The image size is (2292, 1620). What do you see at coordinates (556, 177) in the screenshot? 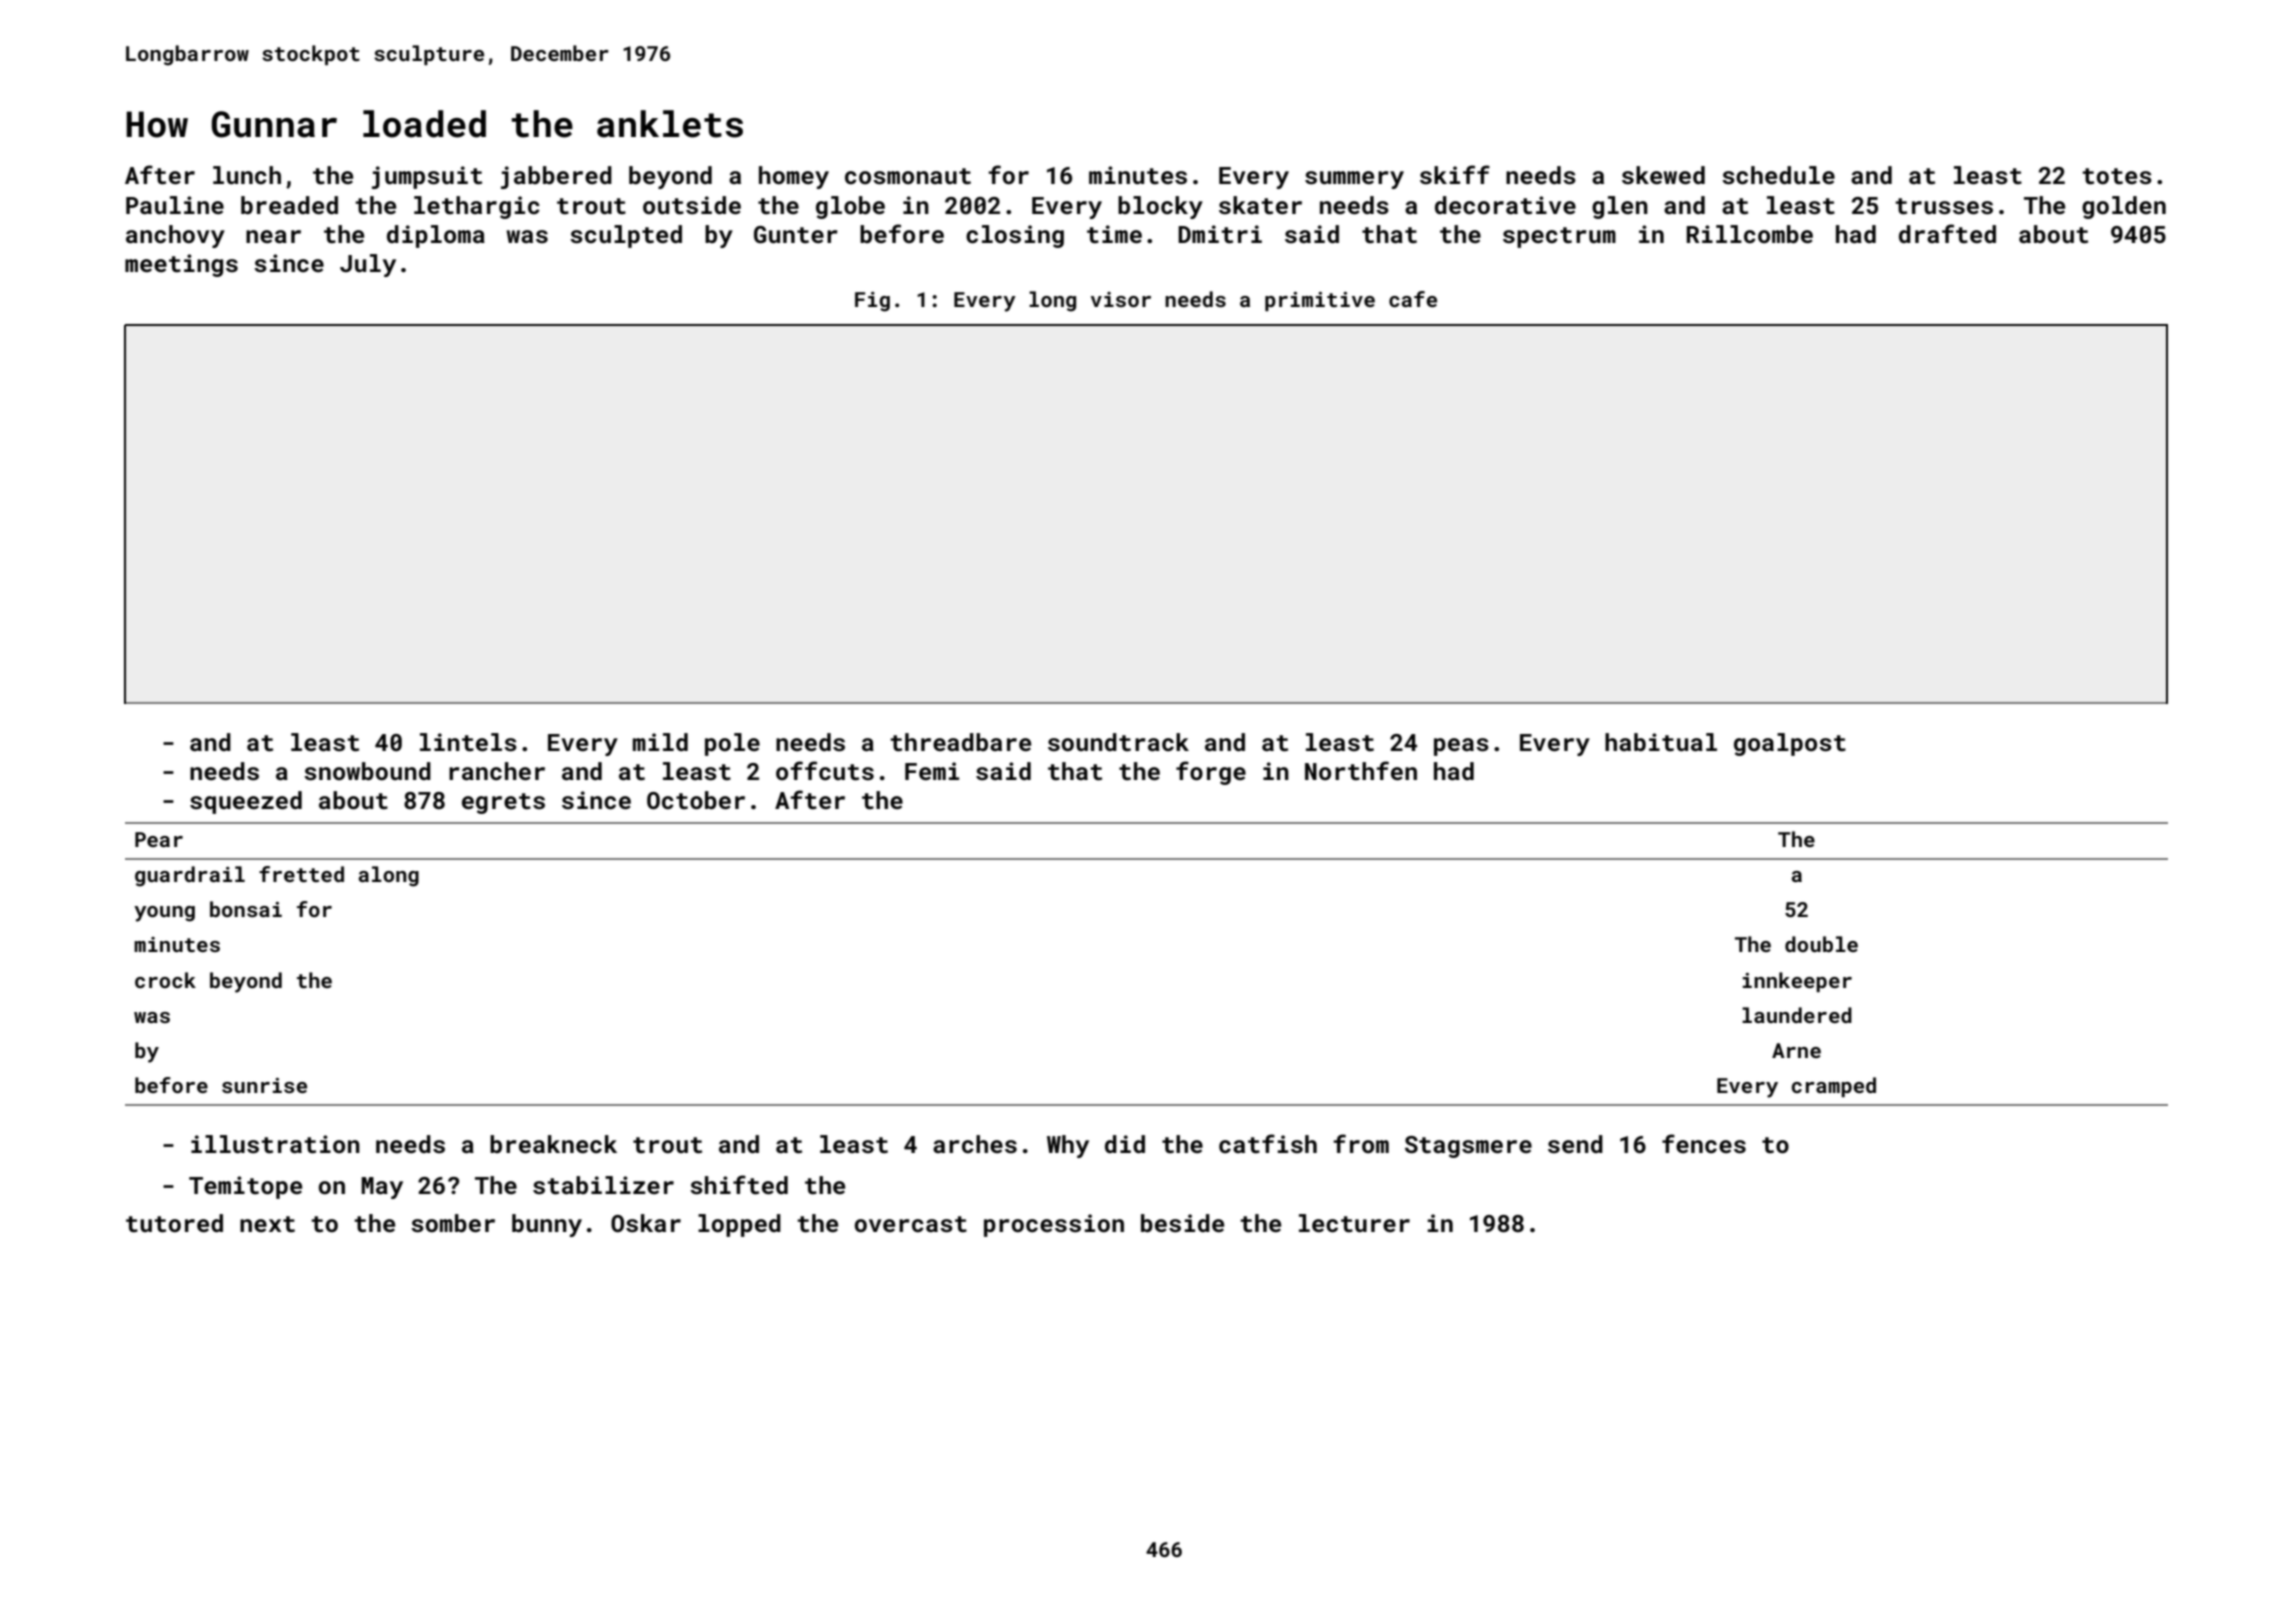
I see `jabbered` at bounding box center [556, 177].
